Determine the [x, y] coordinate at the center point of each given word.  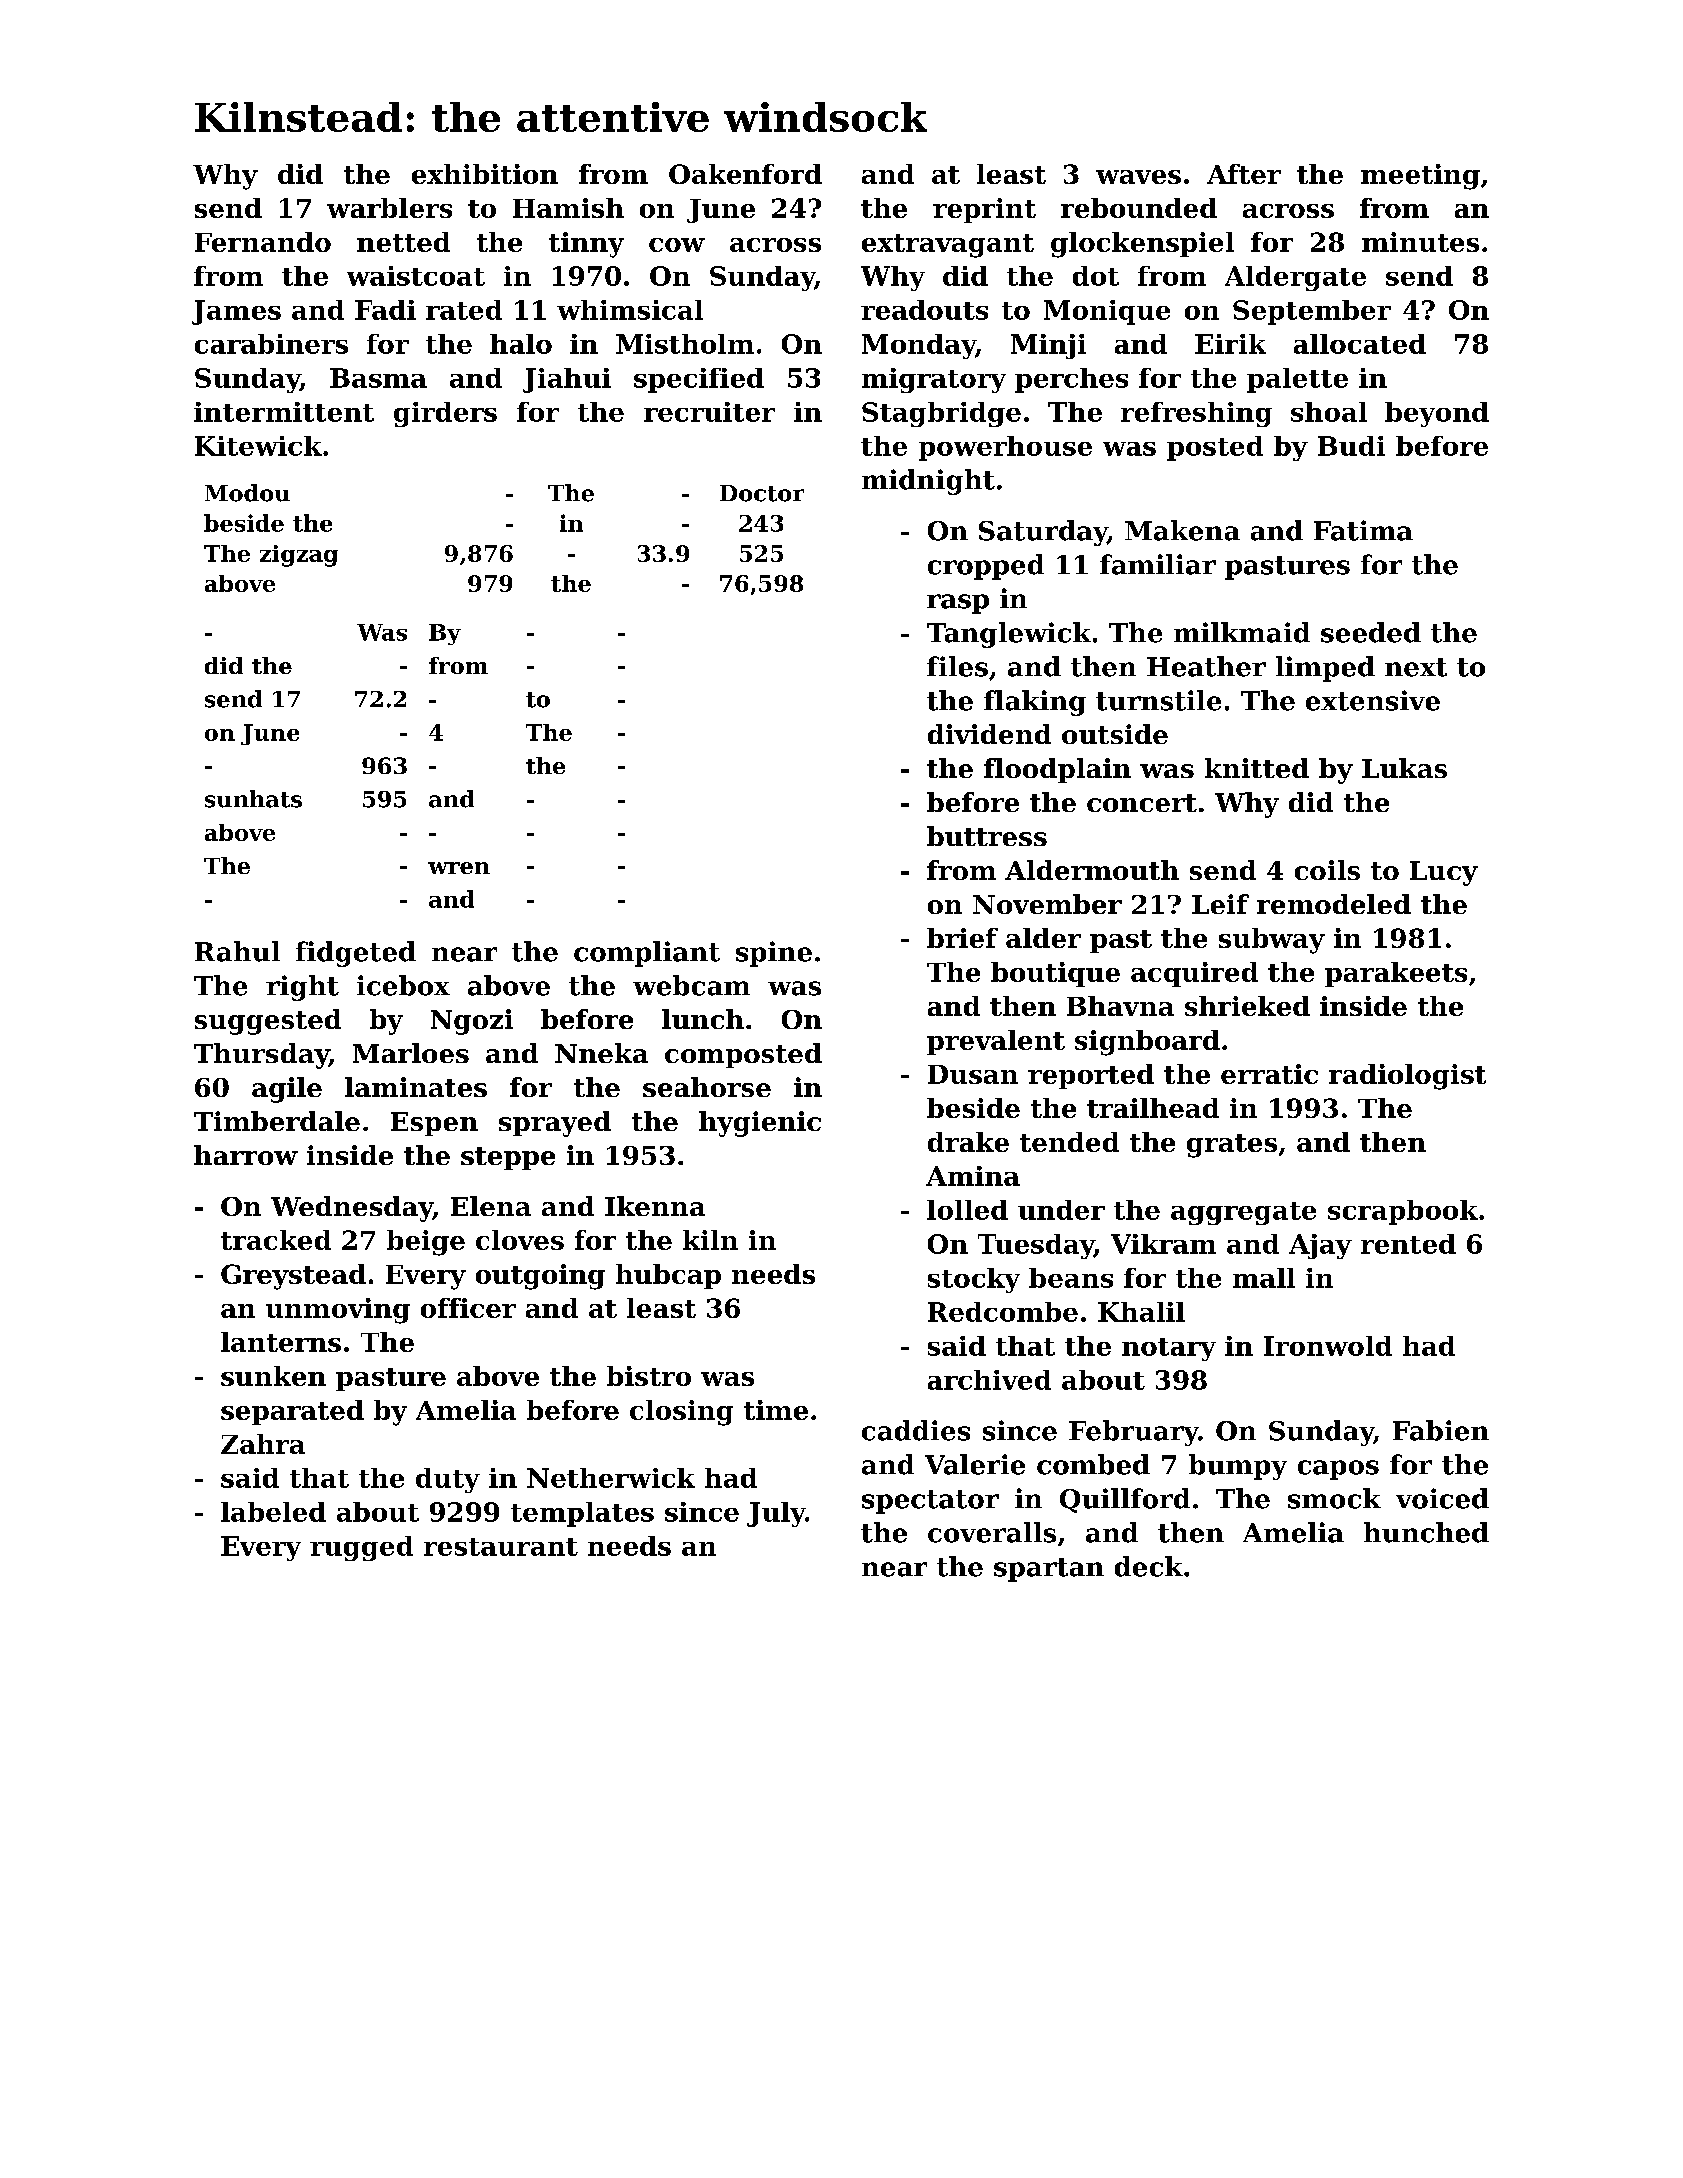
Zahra [263, 1444]
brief [962, 938]
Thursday [261, 1056]
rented [1408, 1244]
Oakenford [745, 174]
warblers [389, 208]
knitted [1257, 768]
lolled [967, 1210]
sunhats [253, 799]
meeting [1420, 177]
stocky [974, 1280]
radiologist [1407, 1077]
